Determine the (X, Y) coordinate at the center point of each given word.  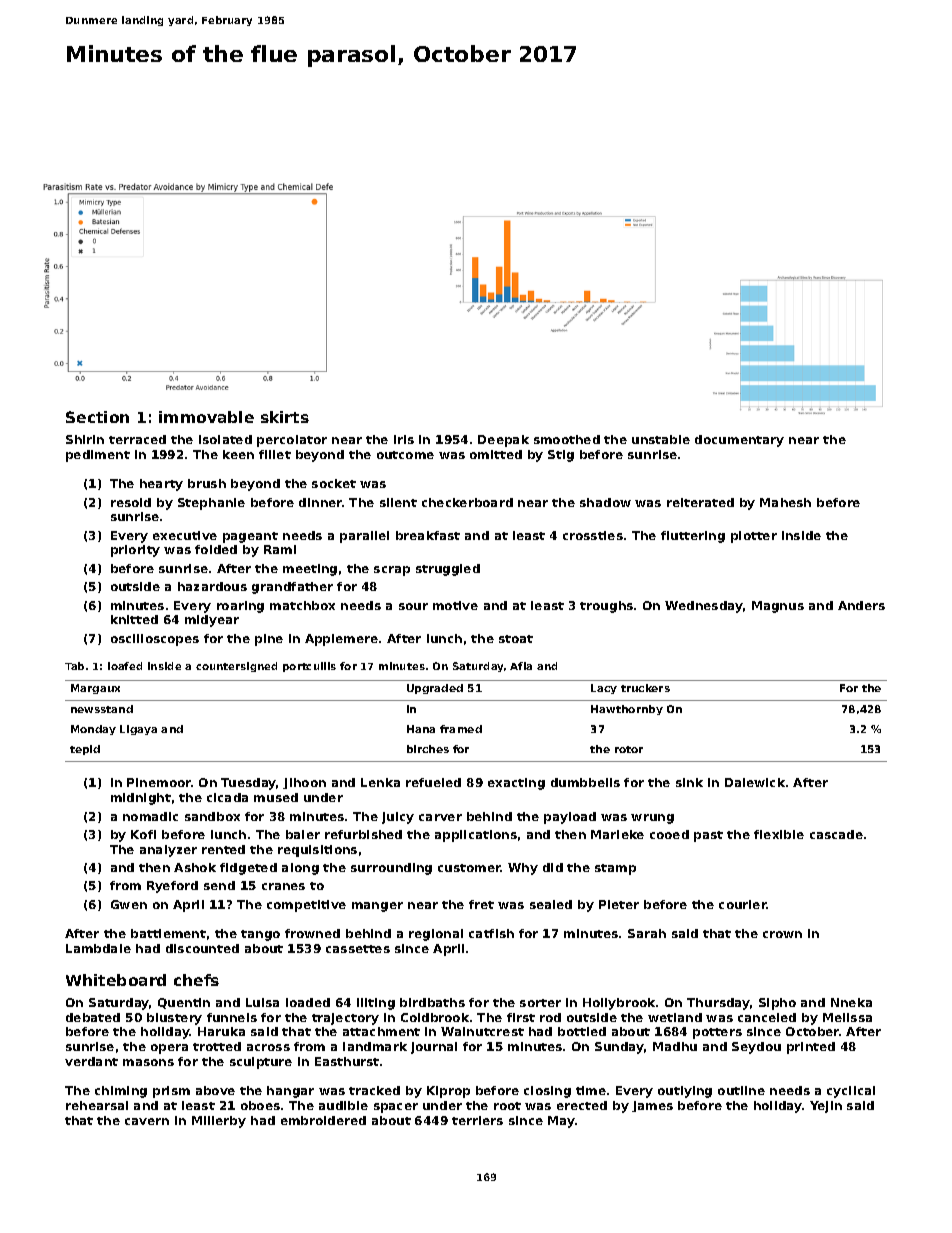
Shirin (85, 439)
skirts (285, 417)
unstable (661, 439)
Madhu (675, 1046)
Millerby (219, 1122)
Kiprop (448, 1092)
